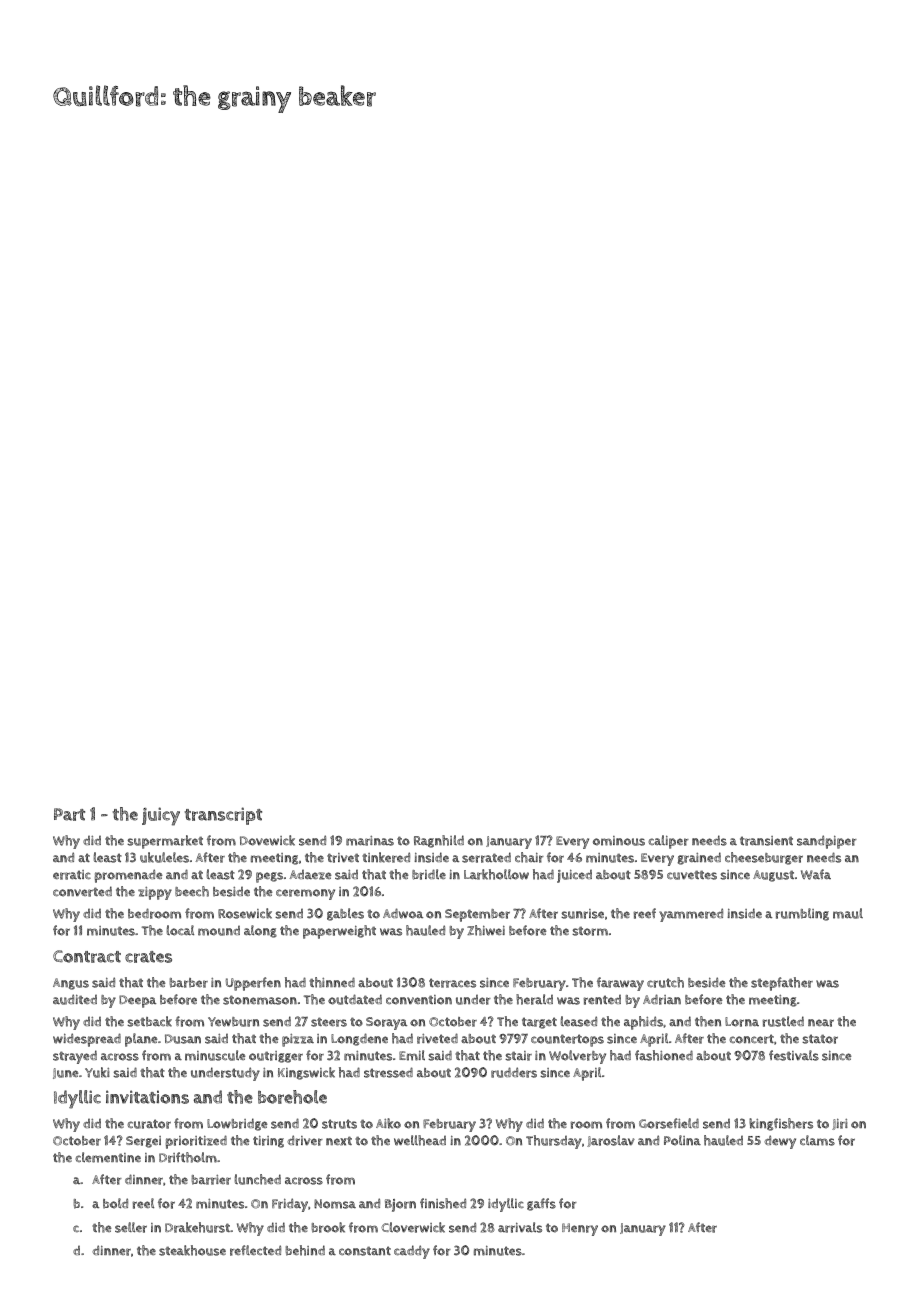  What do you see at coordinates (520, 1227) in the screenshot?
I see `arrivals` at bounding box center [520, 1227].
